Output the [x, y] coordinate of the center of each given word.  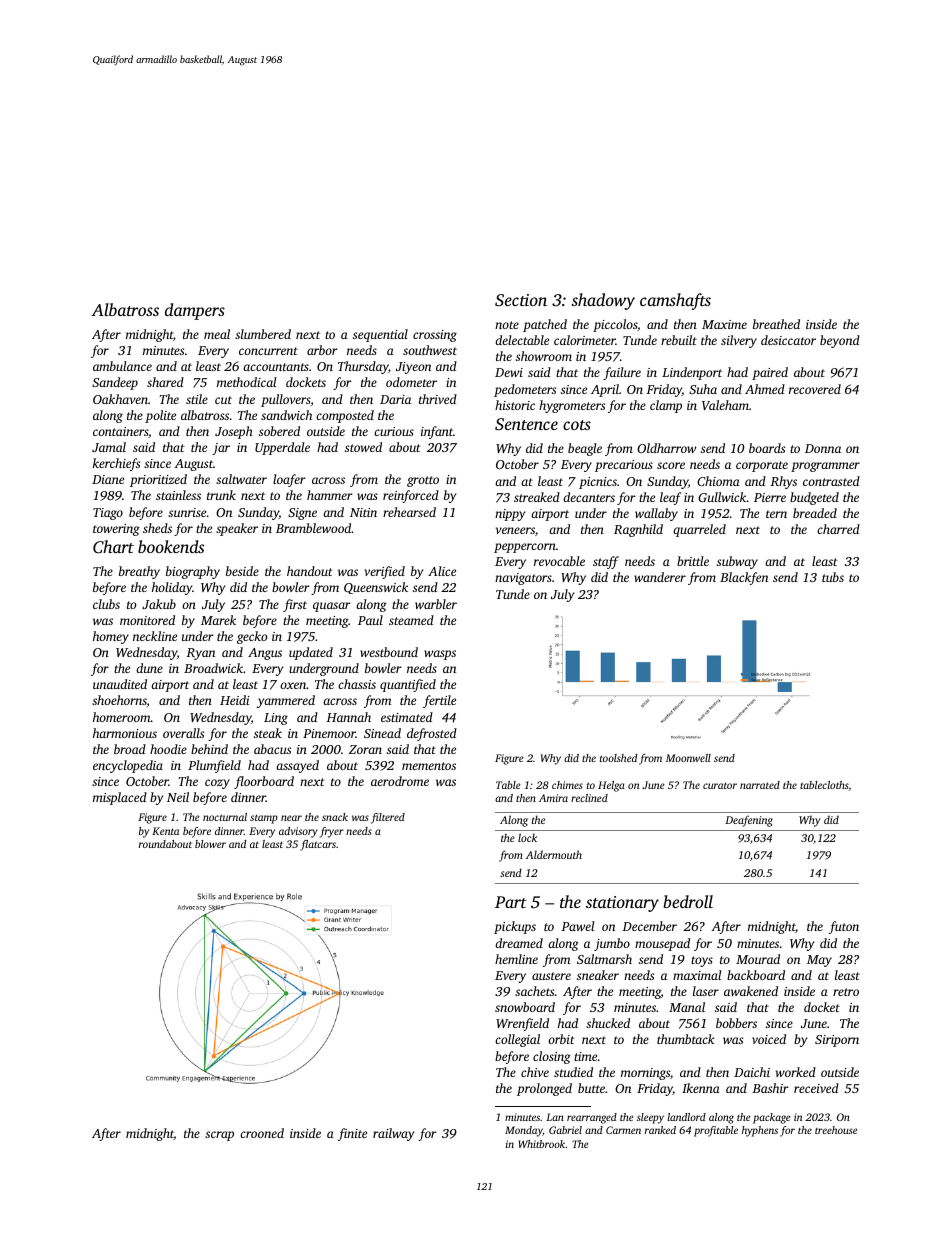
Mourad [758, 959]
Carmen [623, 1130]
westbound [389, 652]
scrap [219, 1136]
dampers [195, 311]
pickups [515, 927]
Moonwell [688, 758]
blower [210, 844]
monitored [147, 620]
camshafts [675, 301]
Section [521, 300]
